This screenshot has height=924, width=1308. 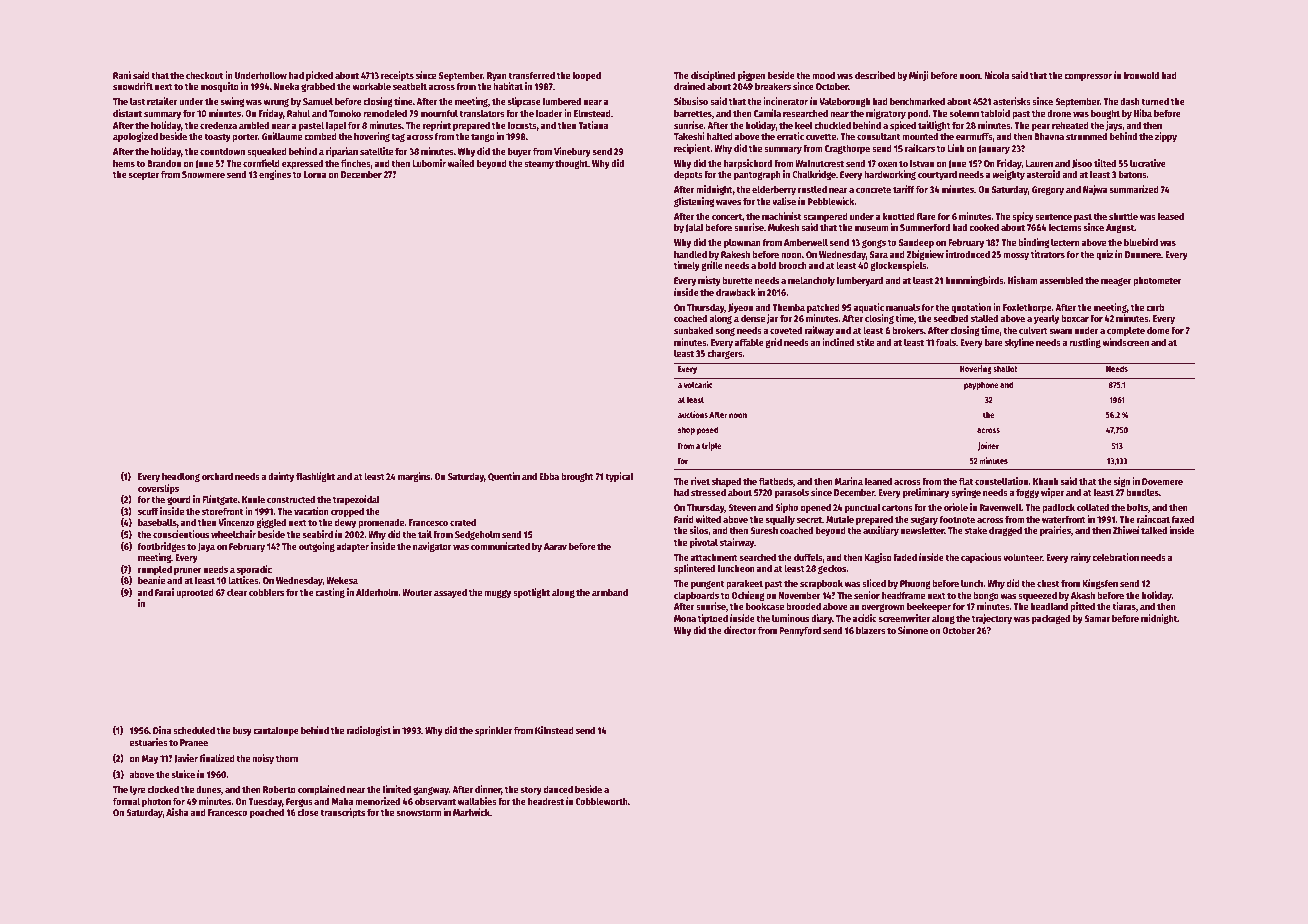 What do you see at coordinates (549, 113) in the screenshot?
I see `loader` at bounding box center [549, 113].
